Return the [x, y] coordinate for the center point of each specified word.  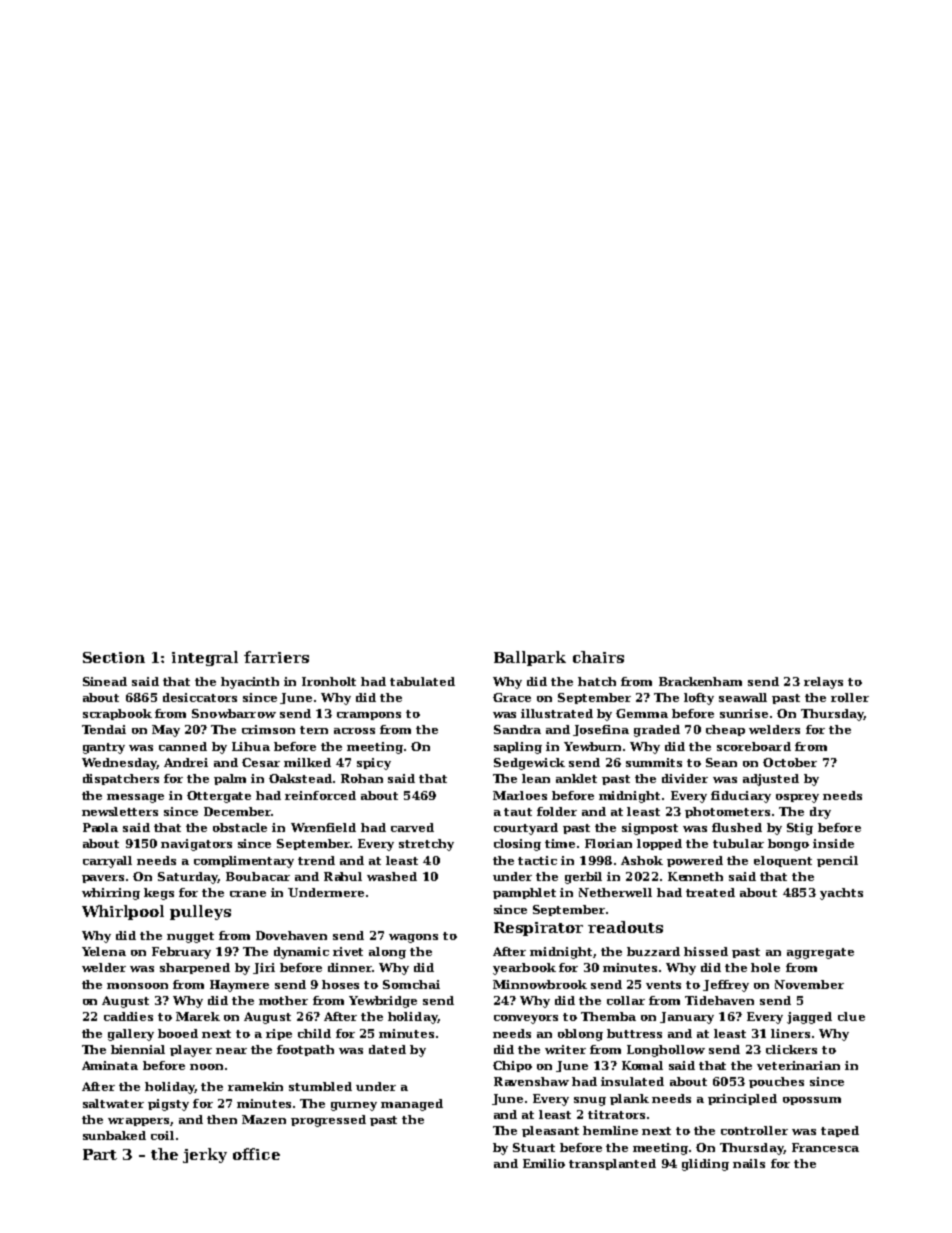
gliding [705, 1165]
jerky [205, 1155]
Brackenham [700, 681]
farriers [276, 657]
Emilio [544, 1163]
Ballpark [530, 658]
